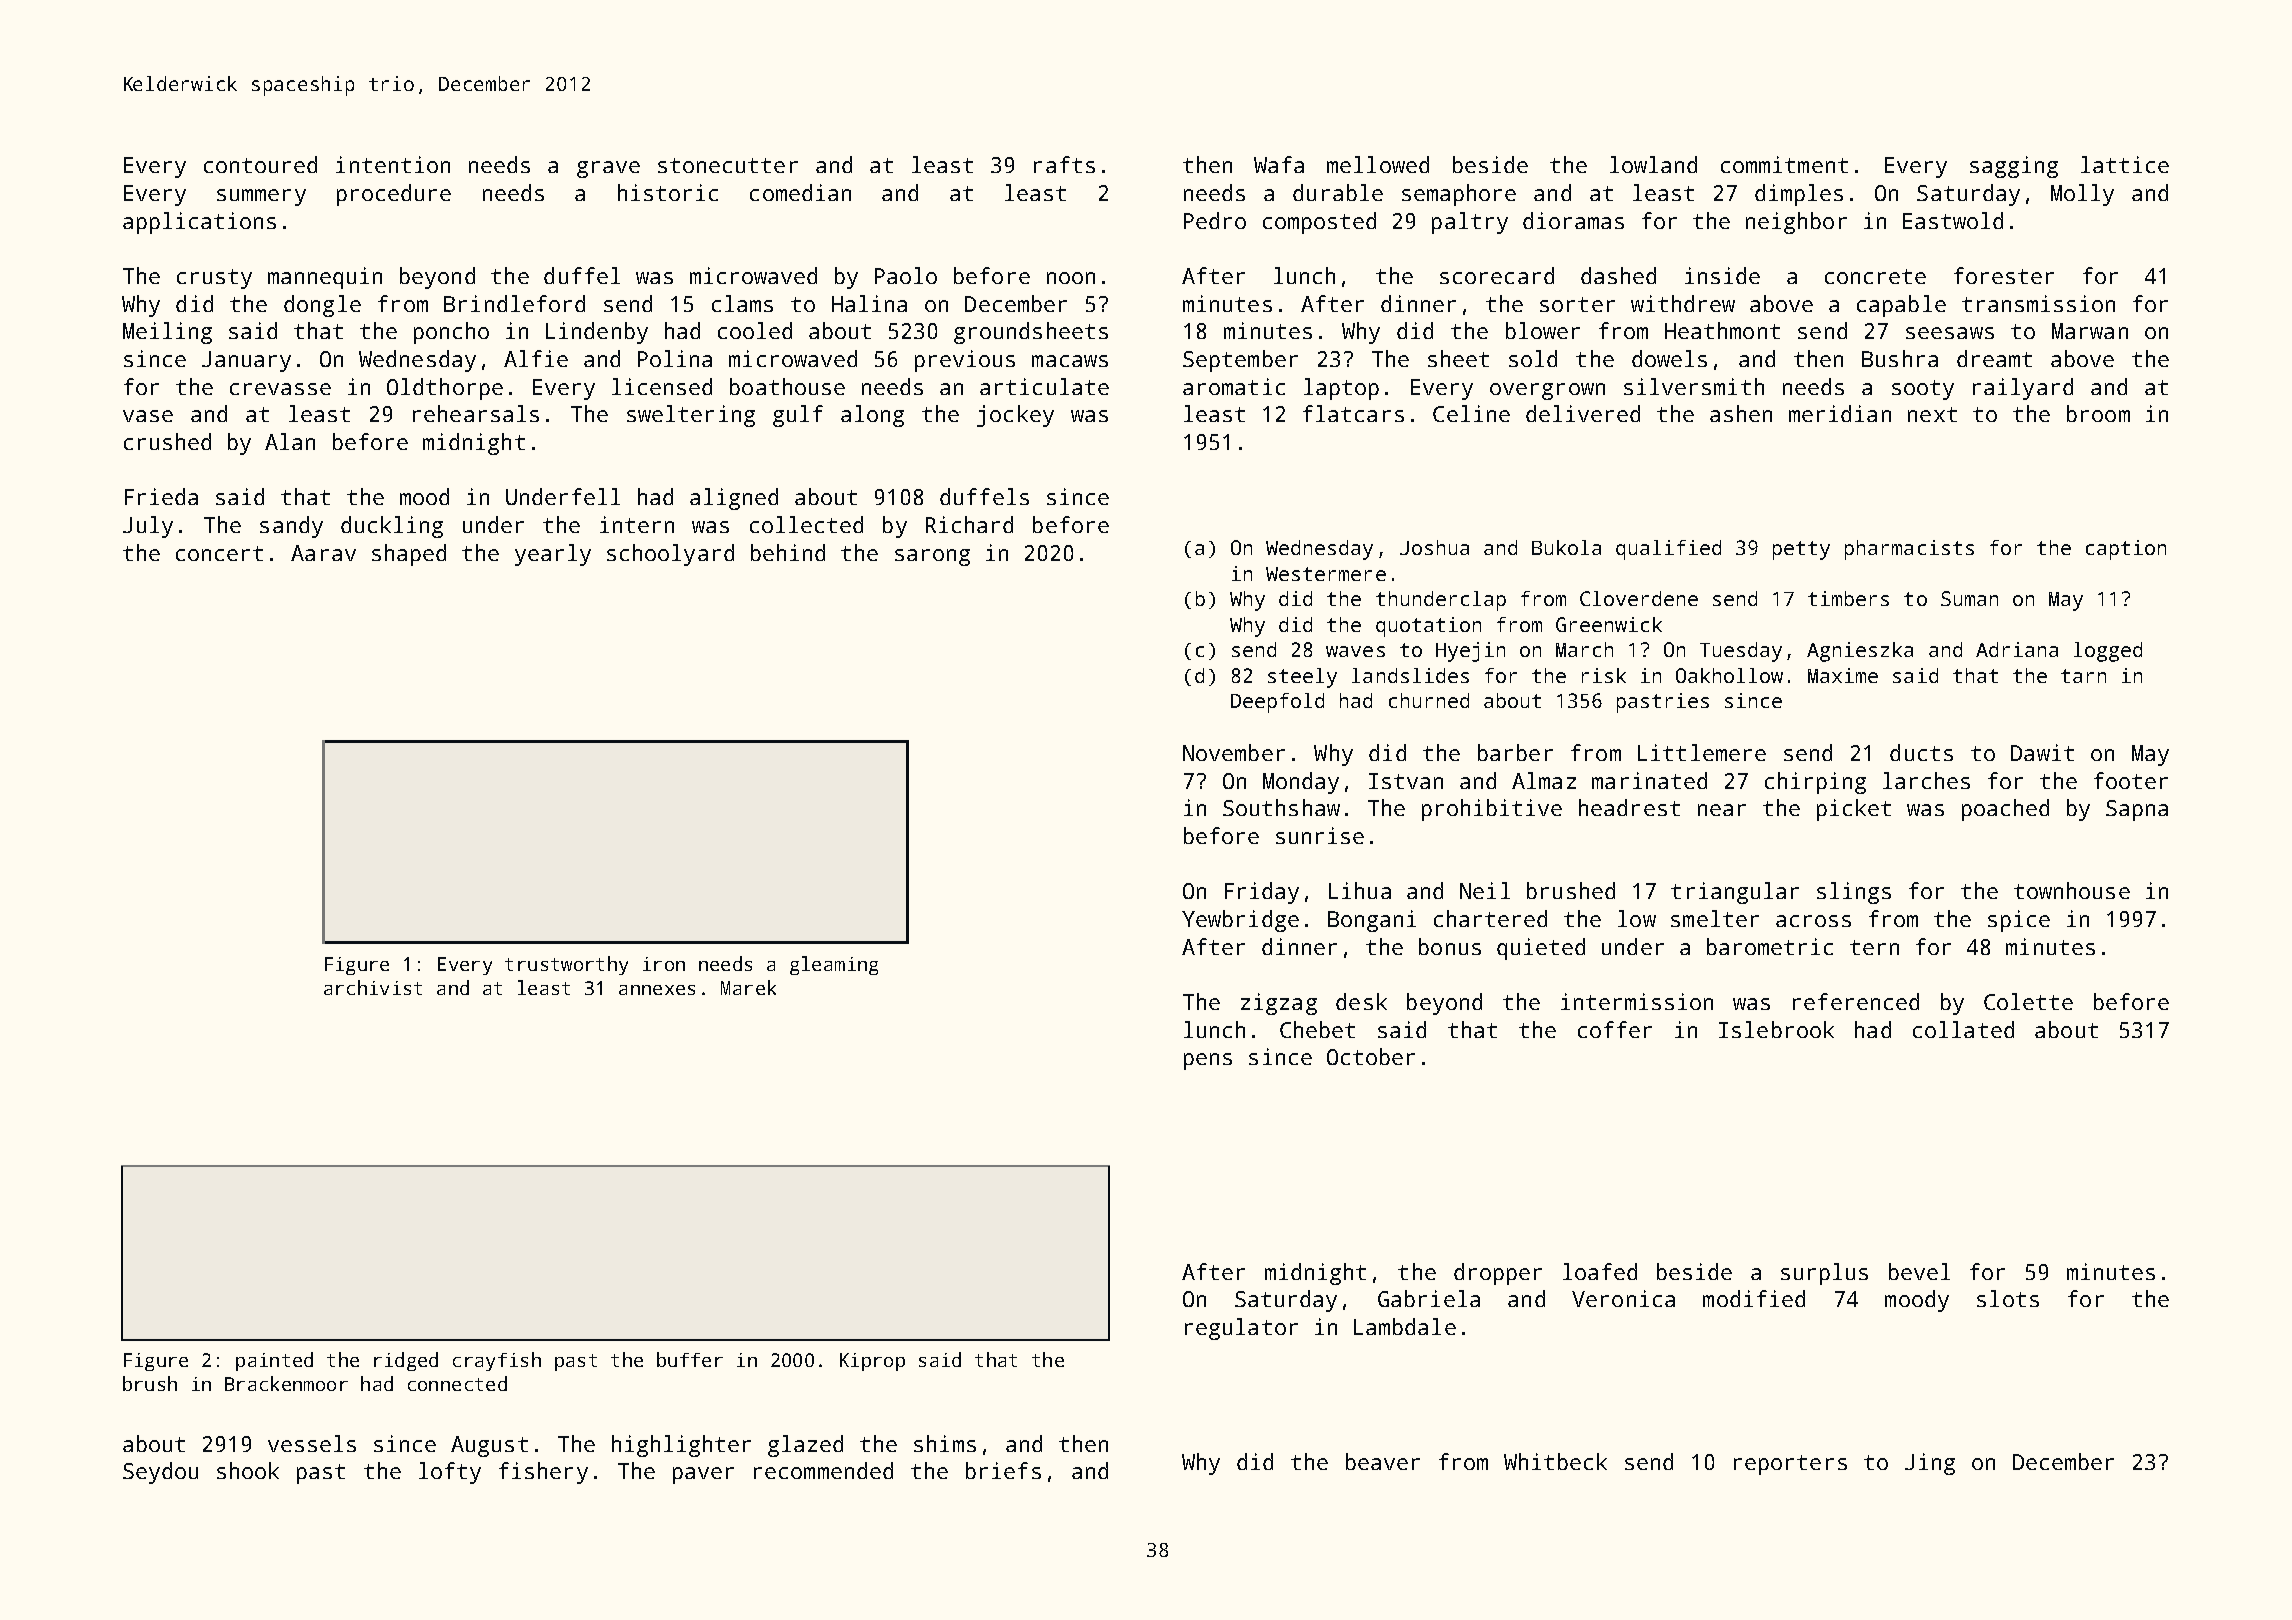 Image resolution: width=2292 pixels, height=1620 pixels. Describe the element at coordinates (1459, 195) in the image. I see `semaphore` at that location.
